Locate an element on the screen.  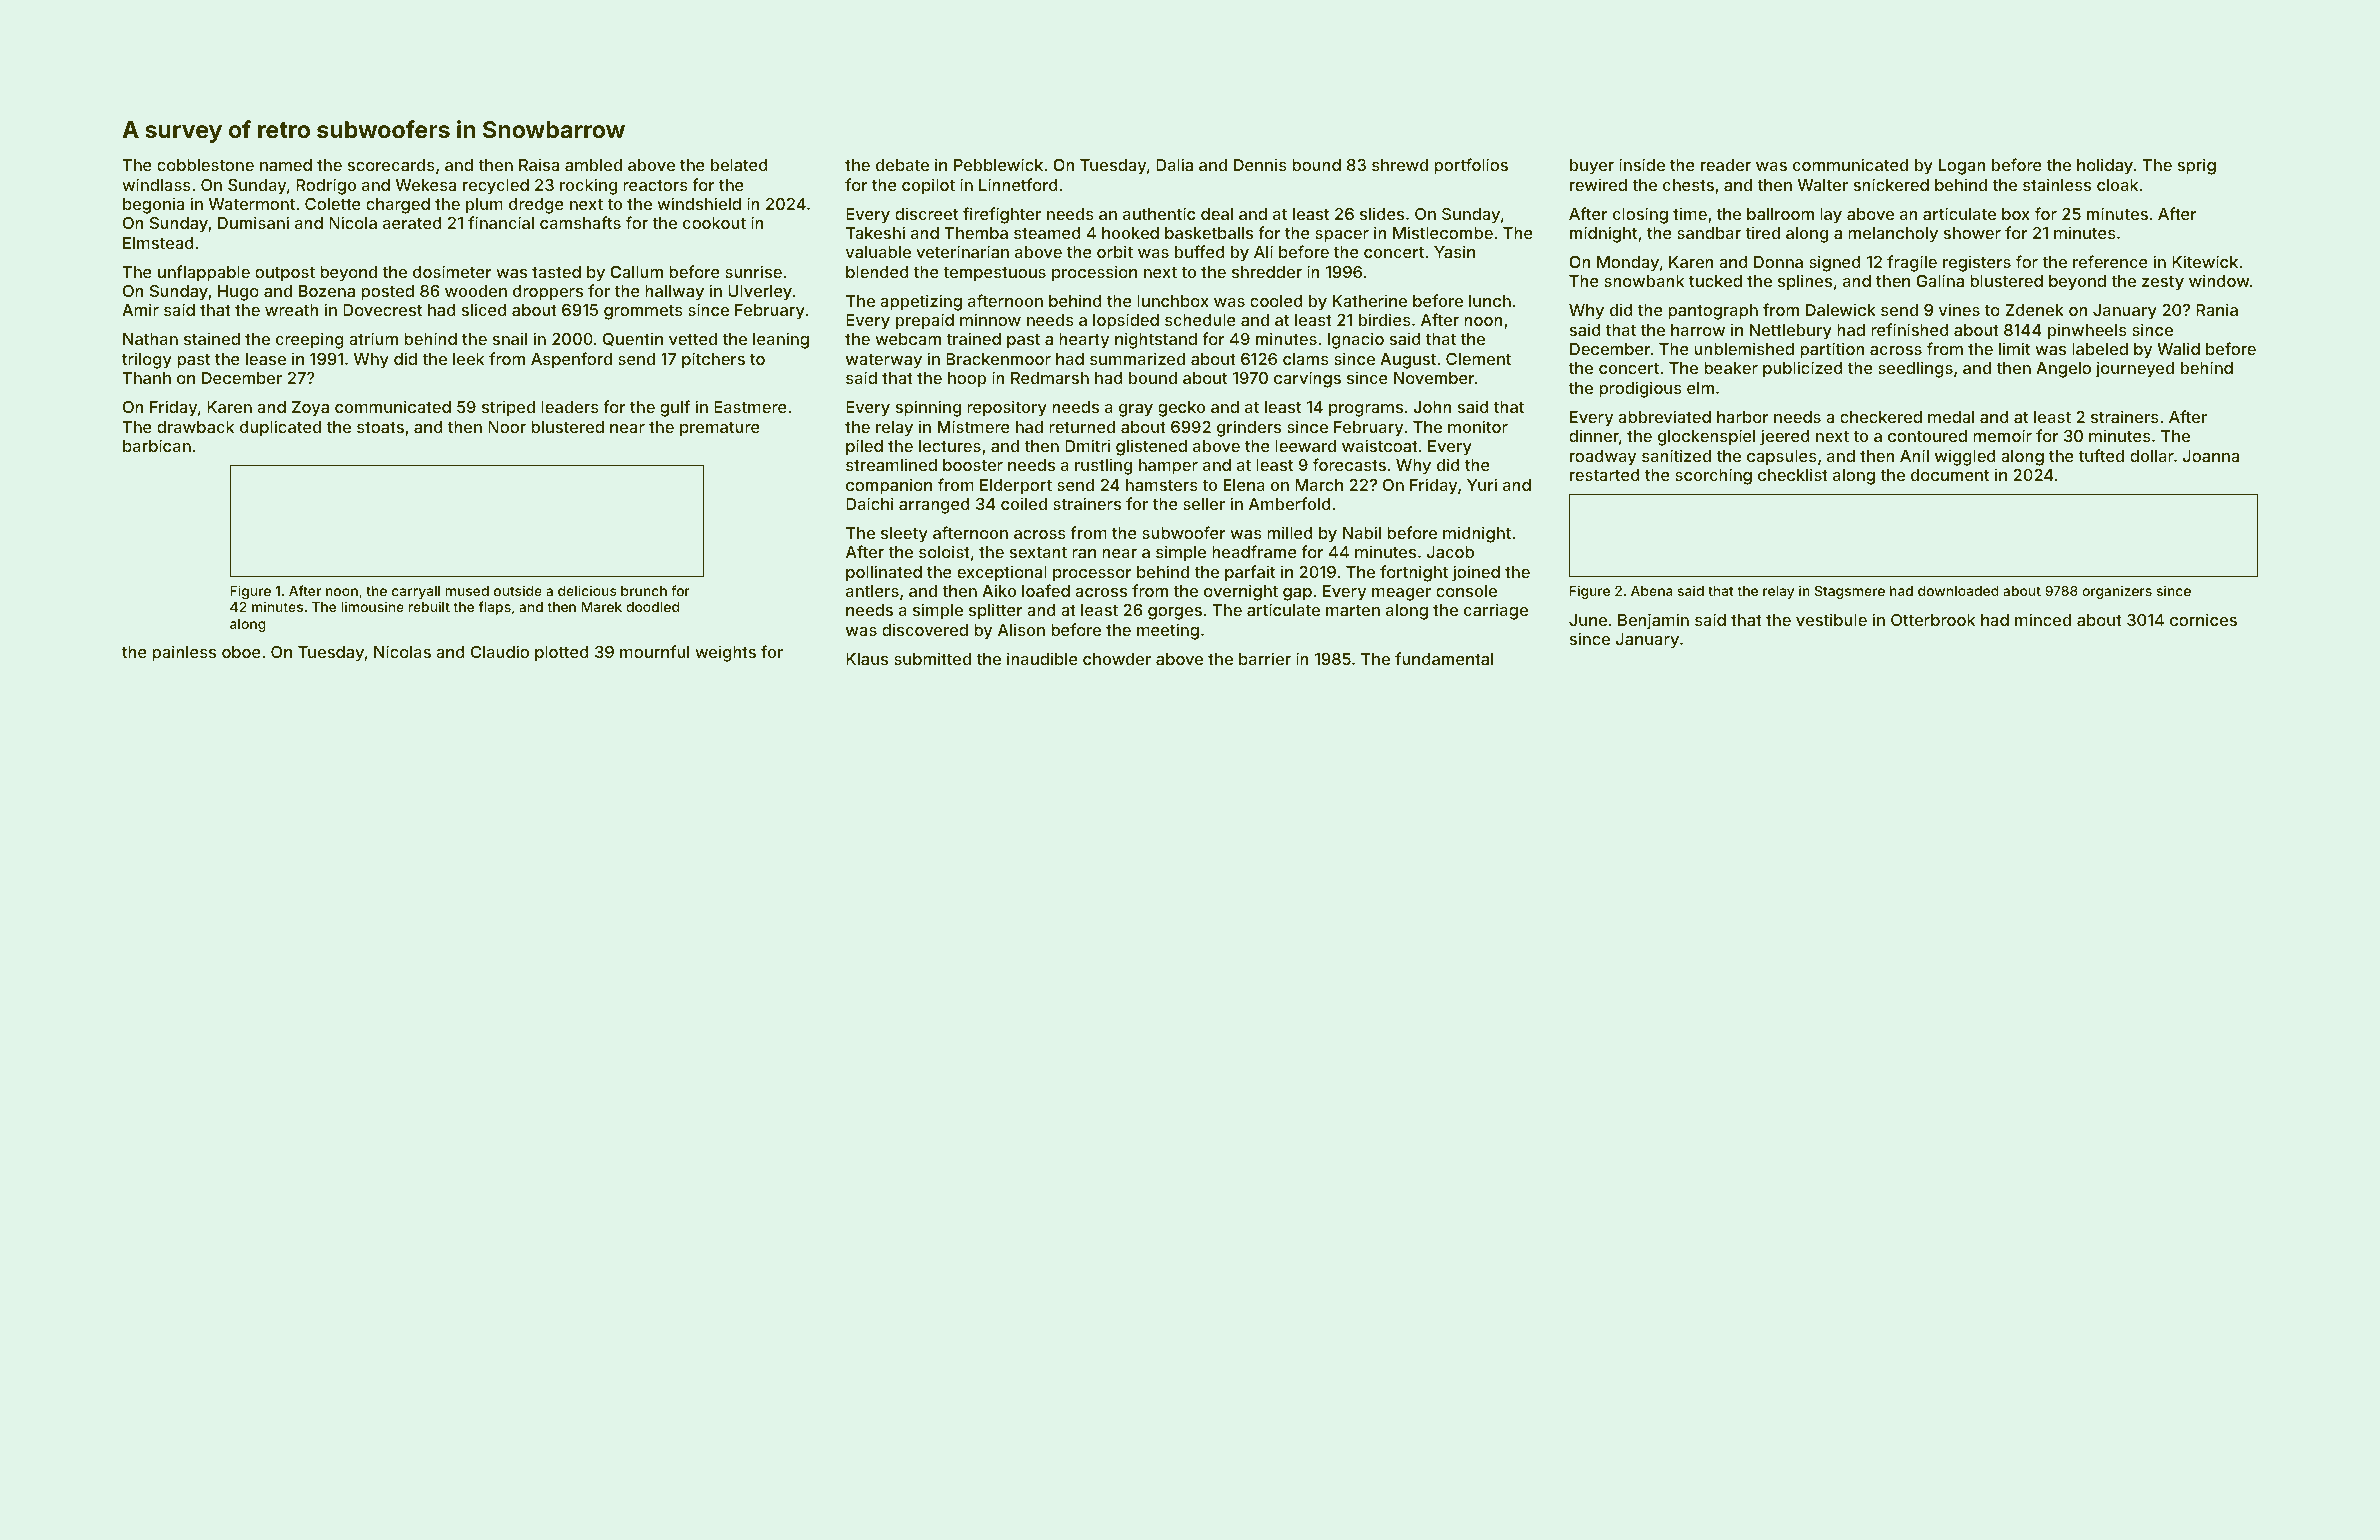
Donna is located at coordinates (1778, 262).
